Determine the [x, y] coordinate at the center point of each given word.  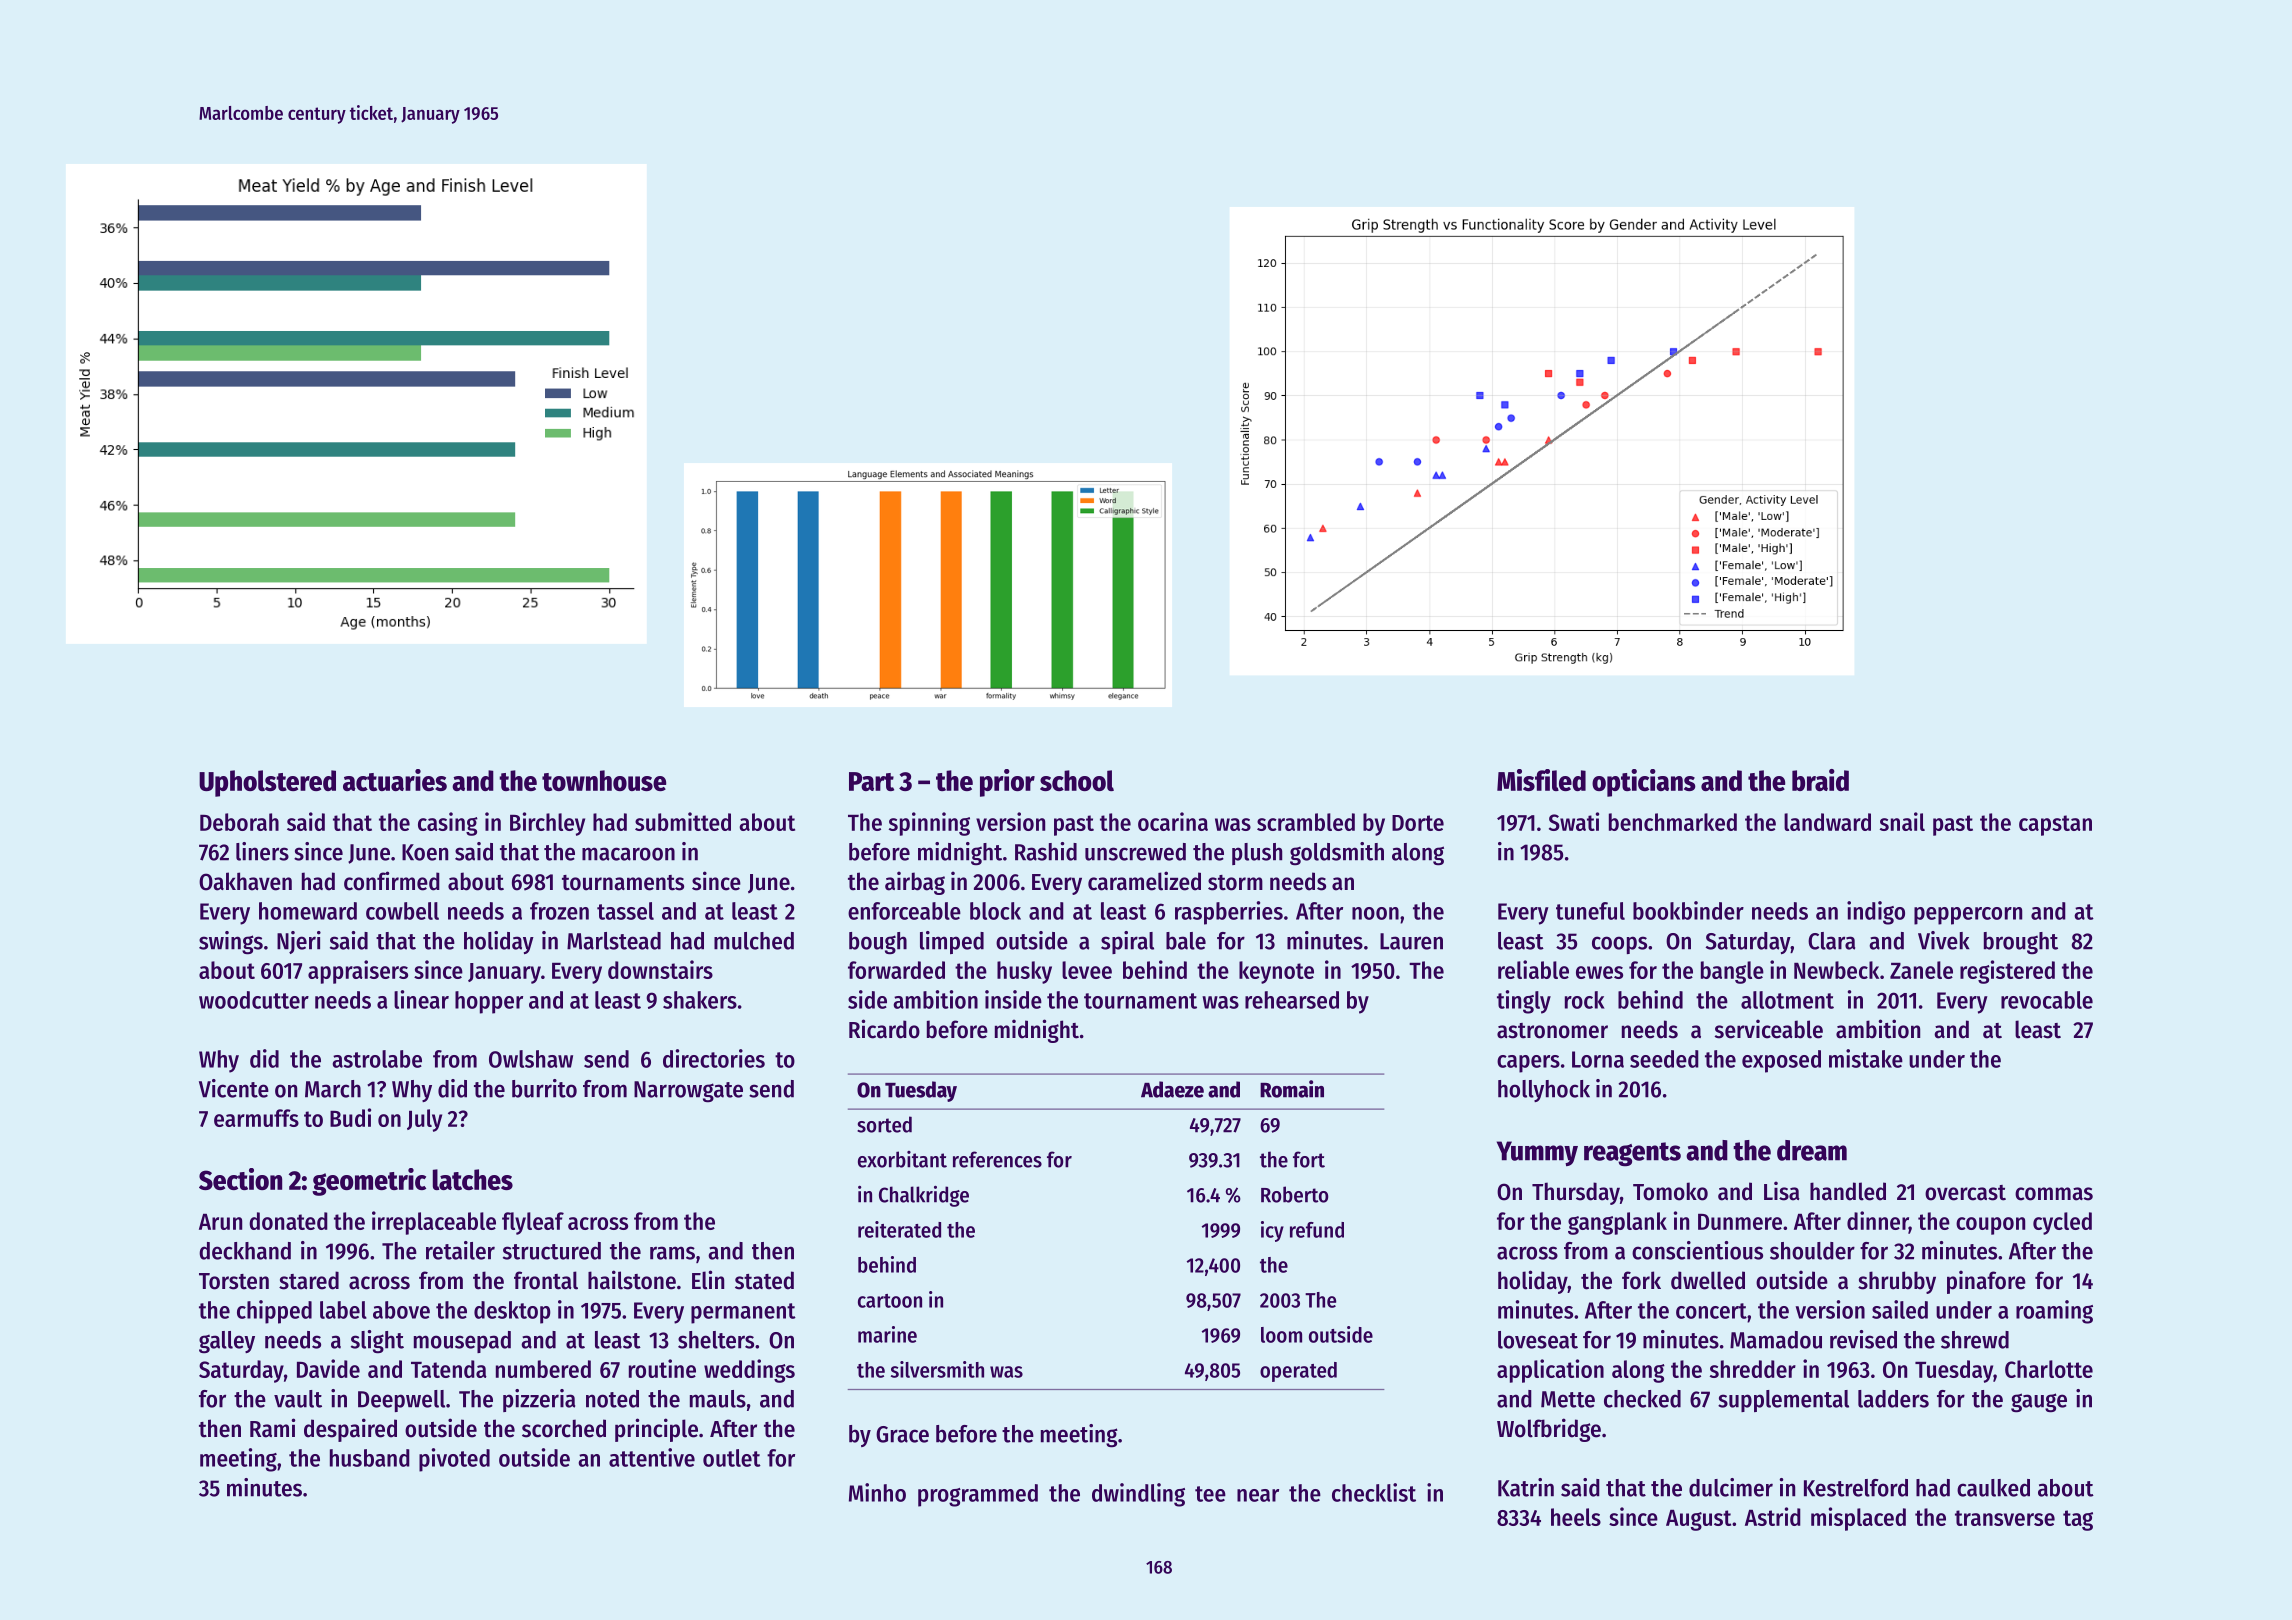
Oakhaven [245, 881]
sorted [884, 1124]
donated [288, 1221]
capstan [2055, 825]
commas [2054, 1194]
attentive [652, 1457]
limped [952, 942]
